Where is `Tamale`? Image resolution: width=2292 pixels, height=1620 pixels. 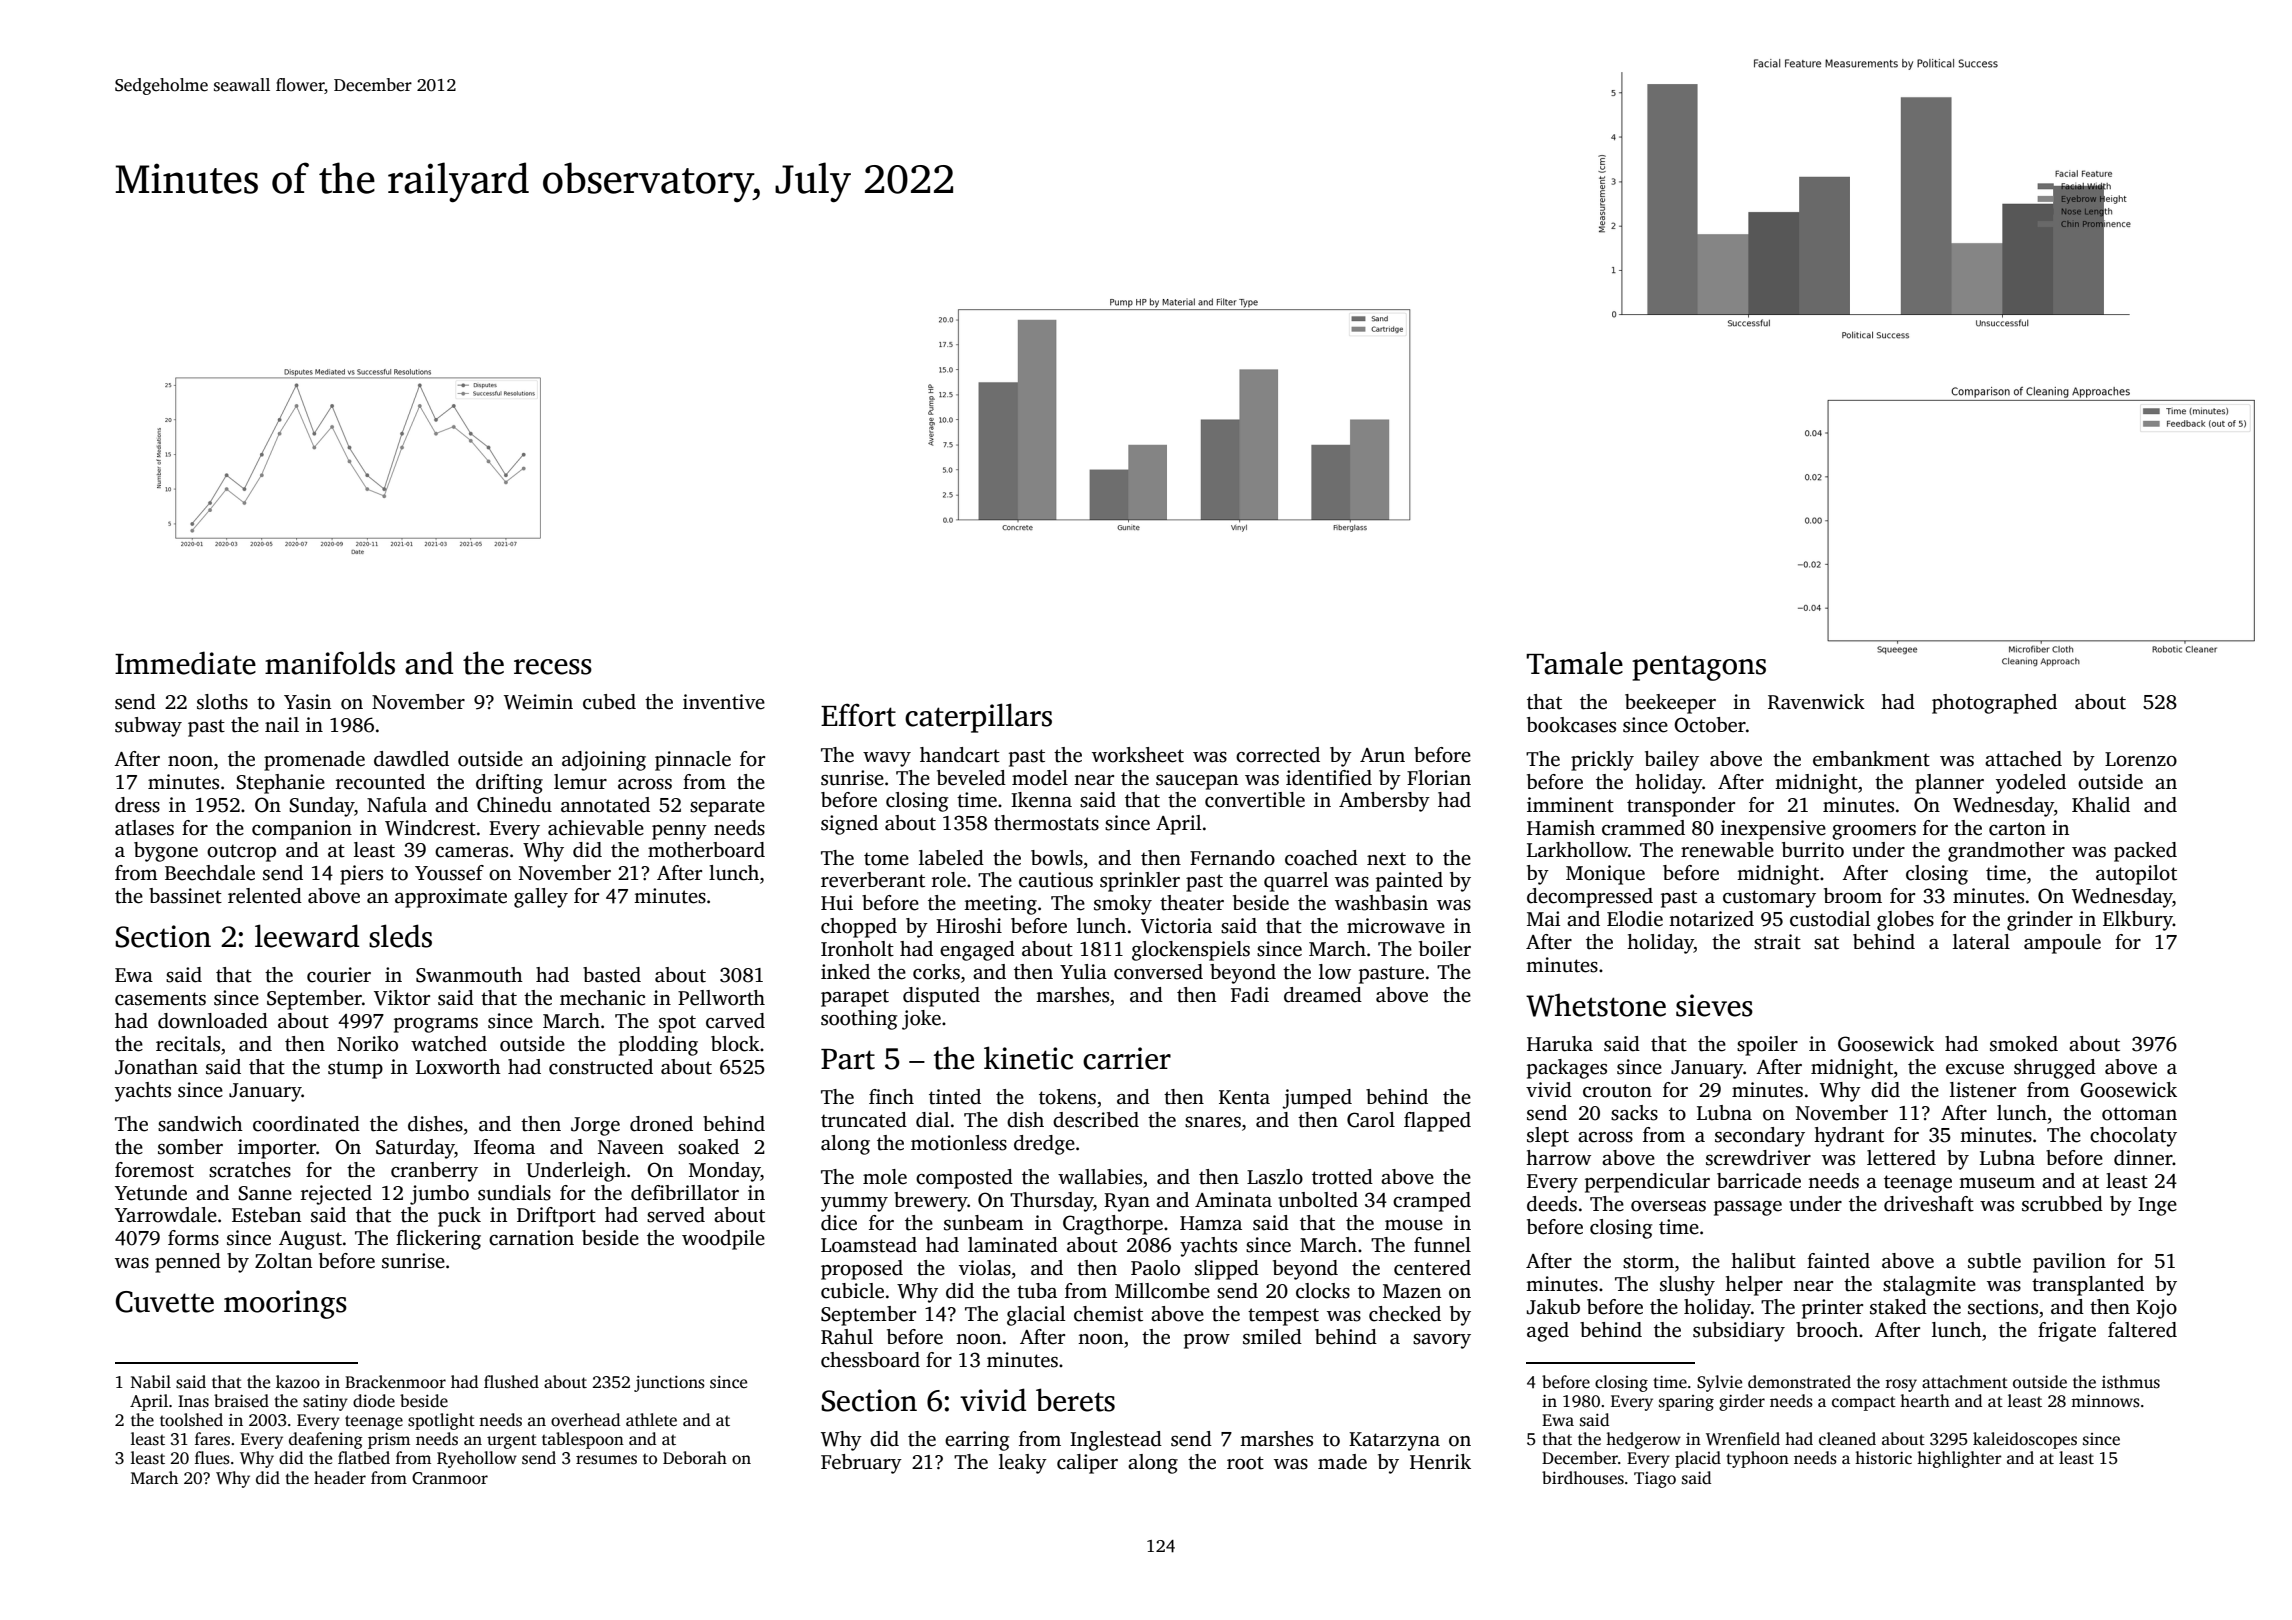
Tamale is located at coordinates (1574, 663).
